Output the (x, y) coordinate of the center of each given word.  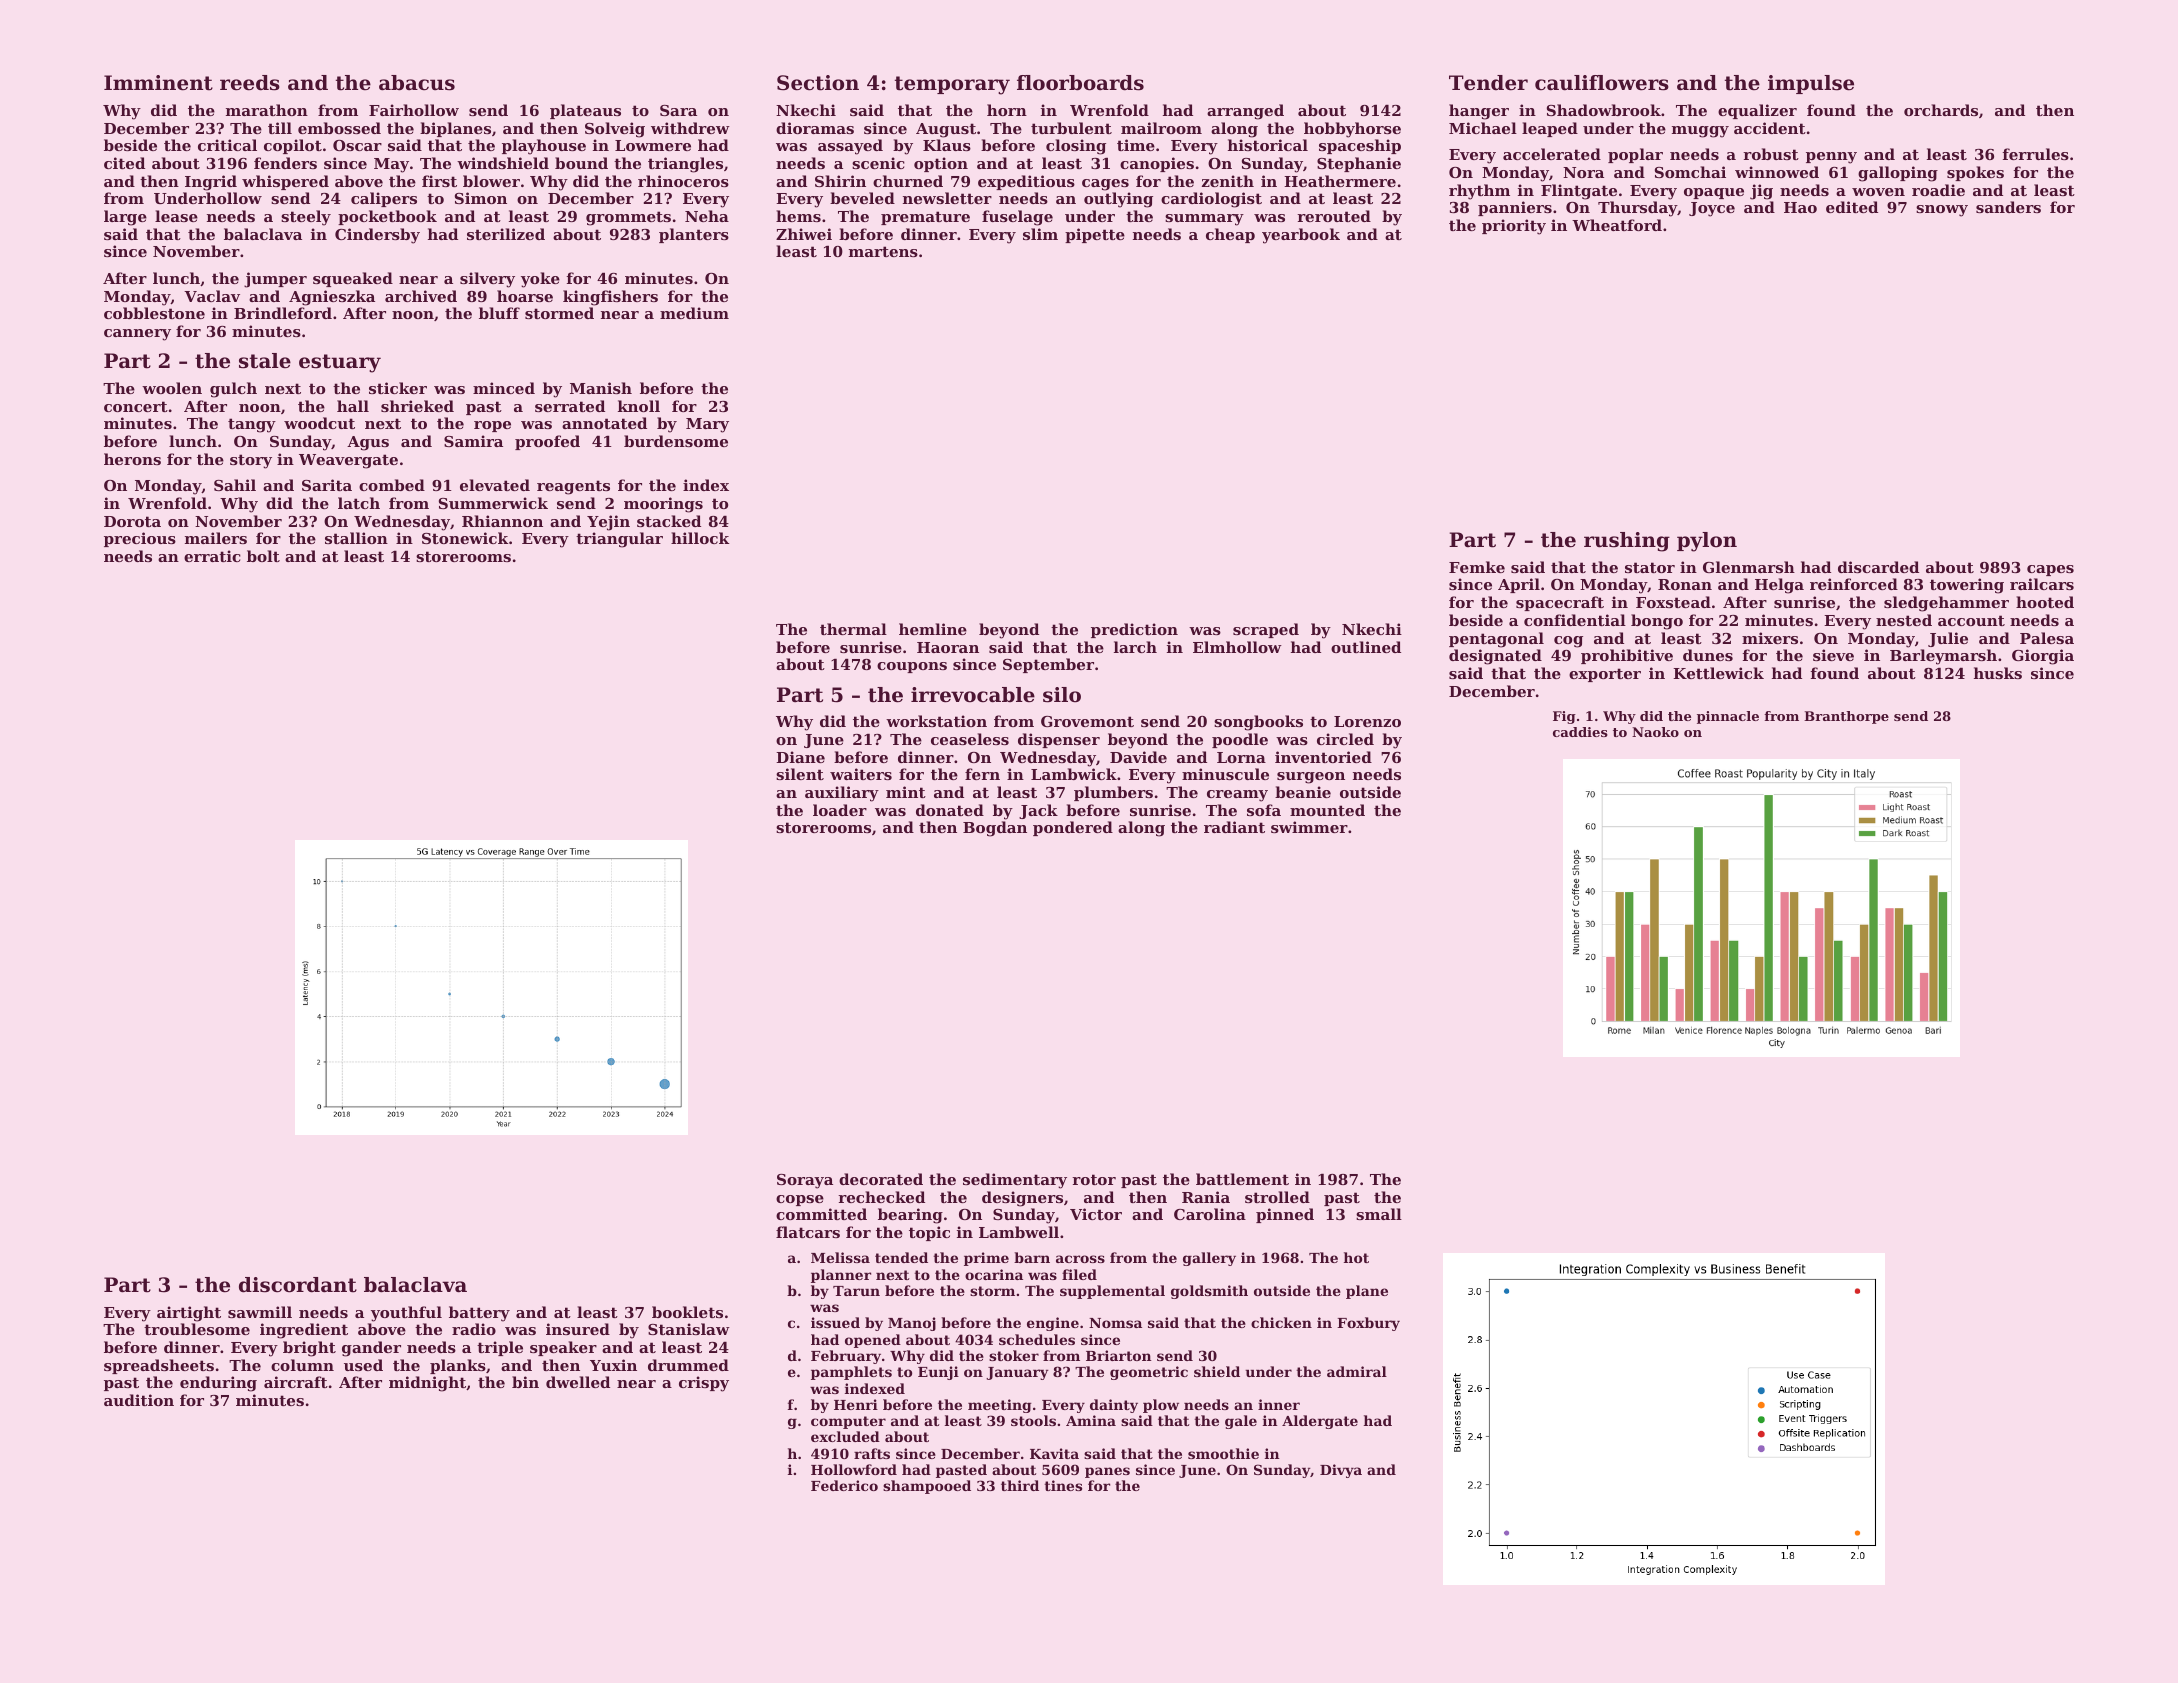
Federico (844, 1485)
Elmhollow (1237, 647)
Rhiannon (502, 521)
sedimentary (1015, 1181)
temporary (952, 85)
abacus (417, 83)
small (1379, 1214)
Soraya (805, 1181)
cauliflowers (1602, 83)
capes (2050, 570)
